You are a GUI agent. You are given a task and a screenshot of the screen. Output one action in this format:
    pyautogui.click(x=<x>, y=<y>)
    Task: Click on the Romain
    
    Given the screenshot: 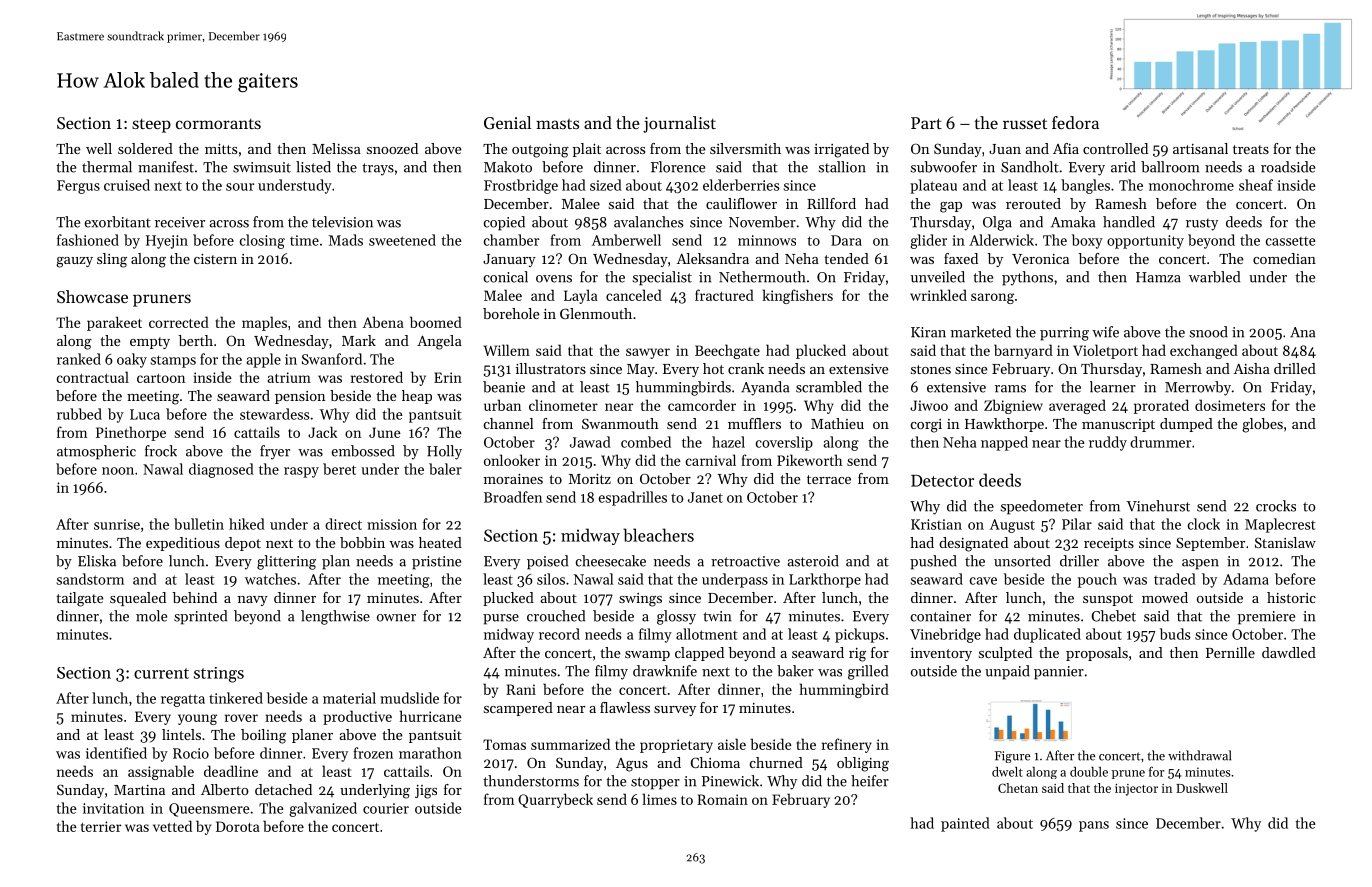 What is the action you would take?
    pyautogui.click(x=722, y=799)
